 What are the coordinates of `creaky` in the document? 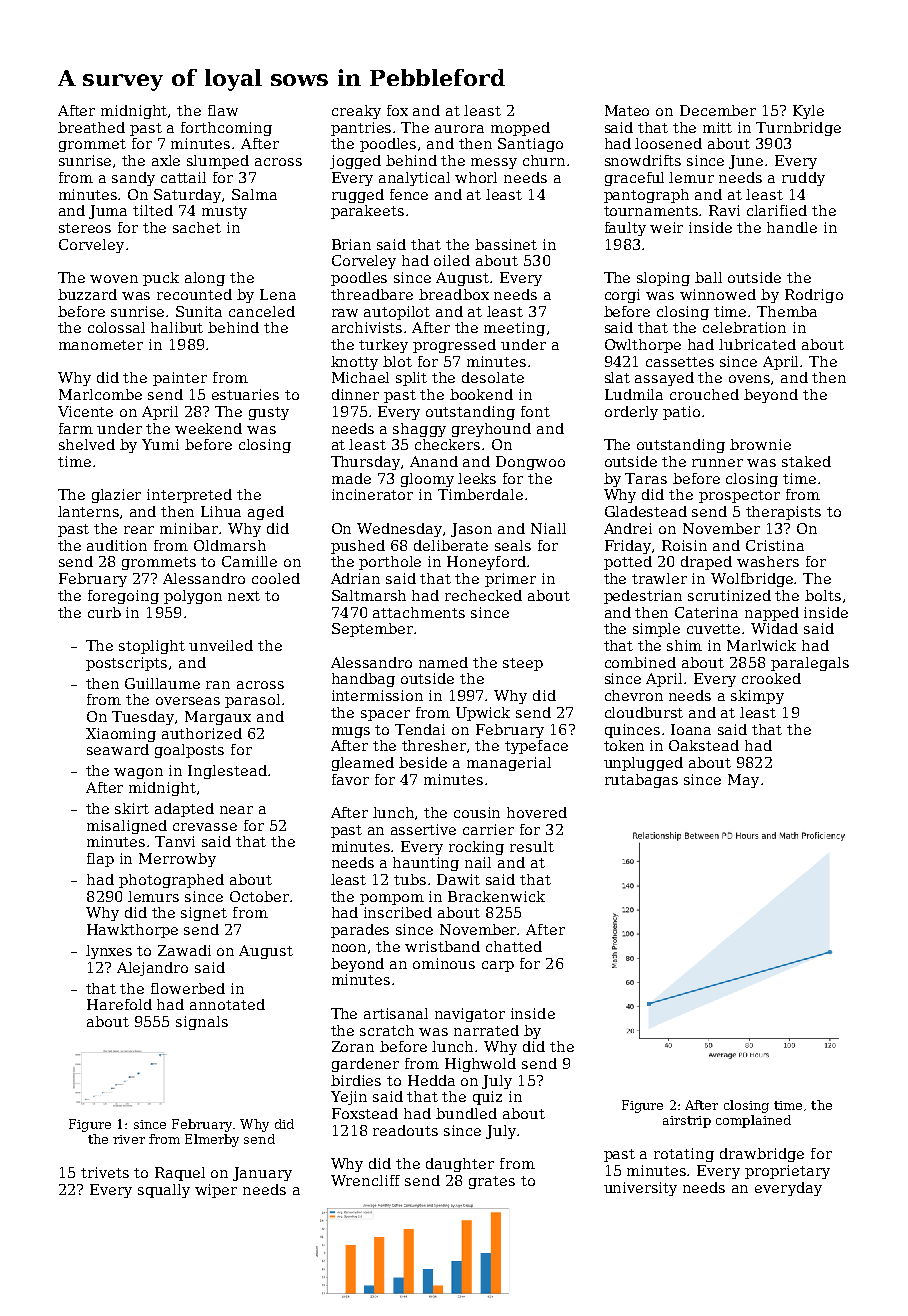 It's located at (356, 112).
